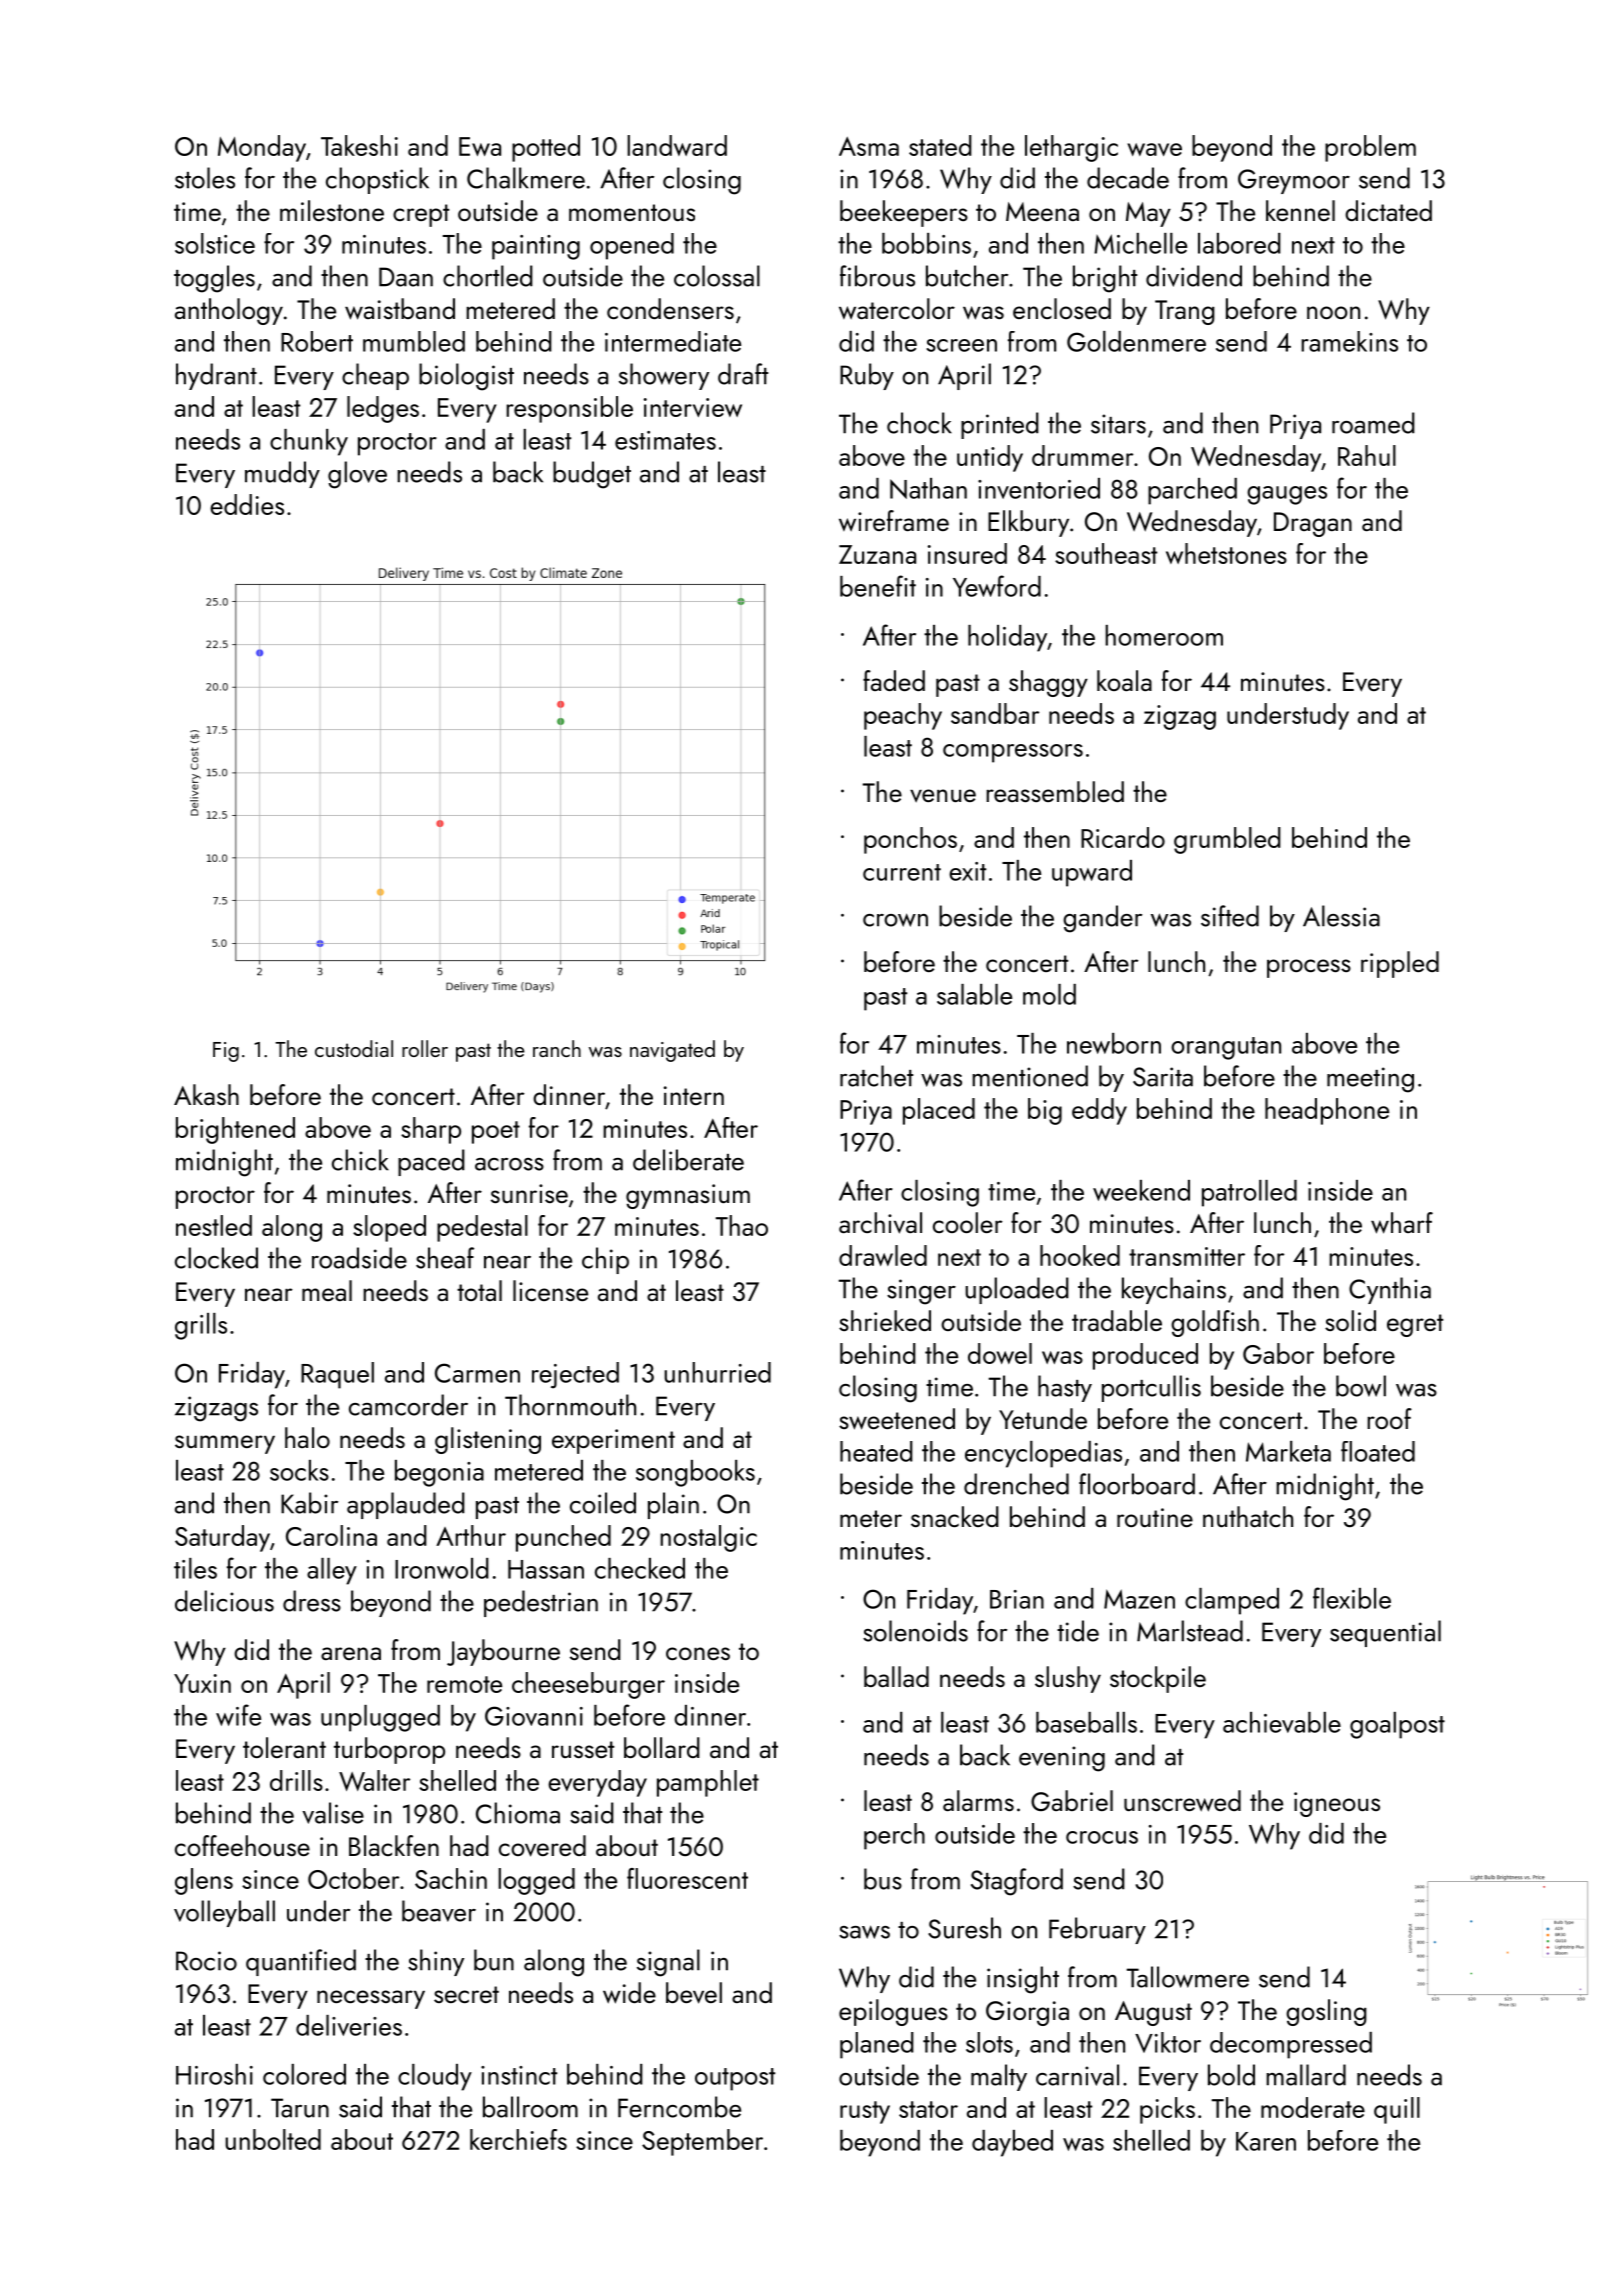 The height and width of the screenshot is (2292, 1620). I want to click on grumbled, so click(1227, 840).
